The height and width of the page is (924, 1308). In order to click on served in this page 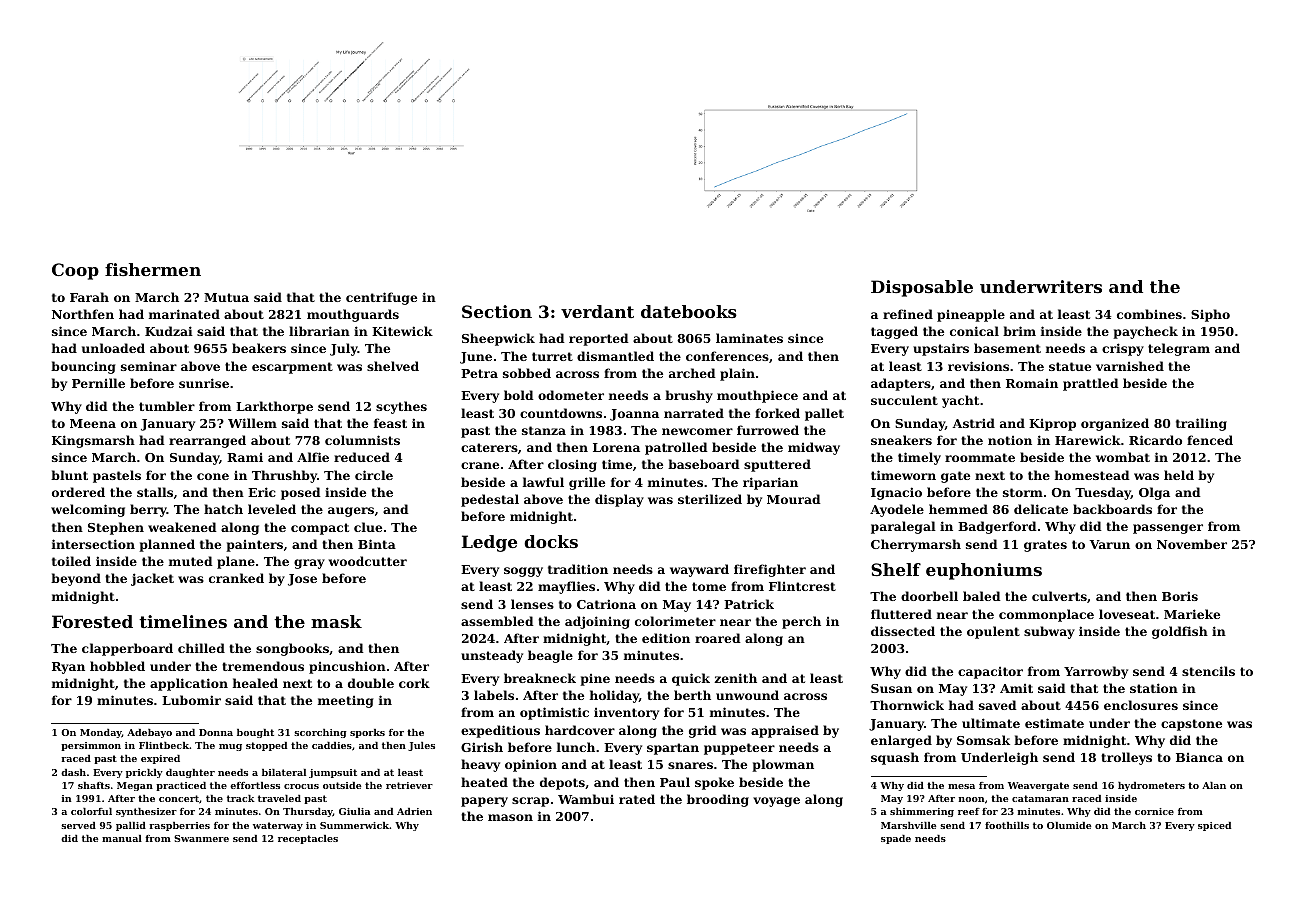, I will do `click(78, 825)`.
